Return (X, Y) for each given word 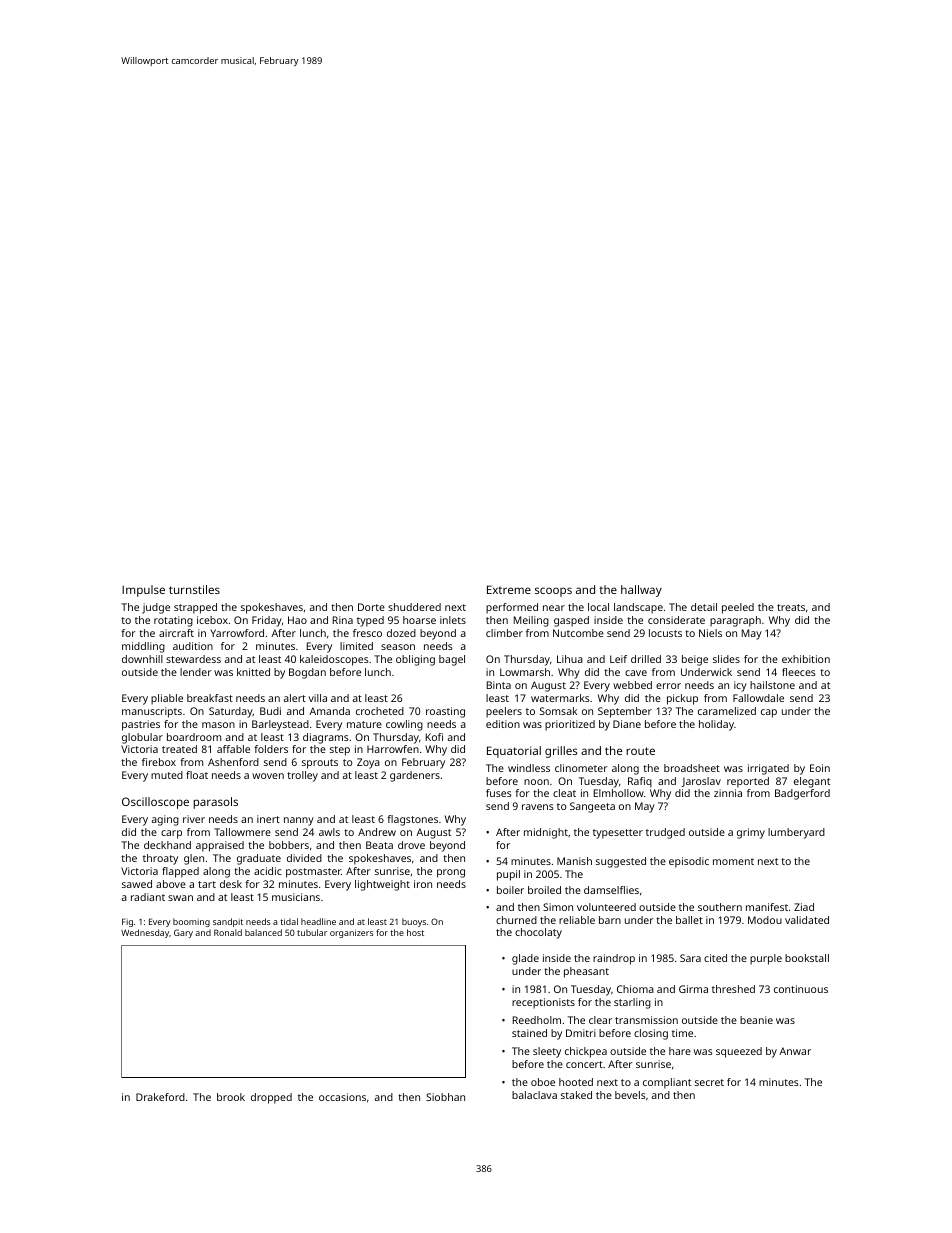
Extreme (509, 589)
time (682, 1033)
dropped (271, 1098)
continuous (801, 989)
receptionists (543, 1003)
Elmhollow (619, 793)
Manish (574, 861)
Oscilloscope (155, 803)
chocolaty (538, 933)
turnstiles (194, 589)
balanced (263, 932)
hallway (641, 591)
